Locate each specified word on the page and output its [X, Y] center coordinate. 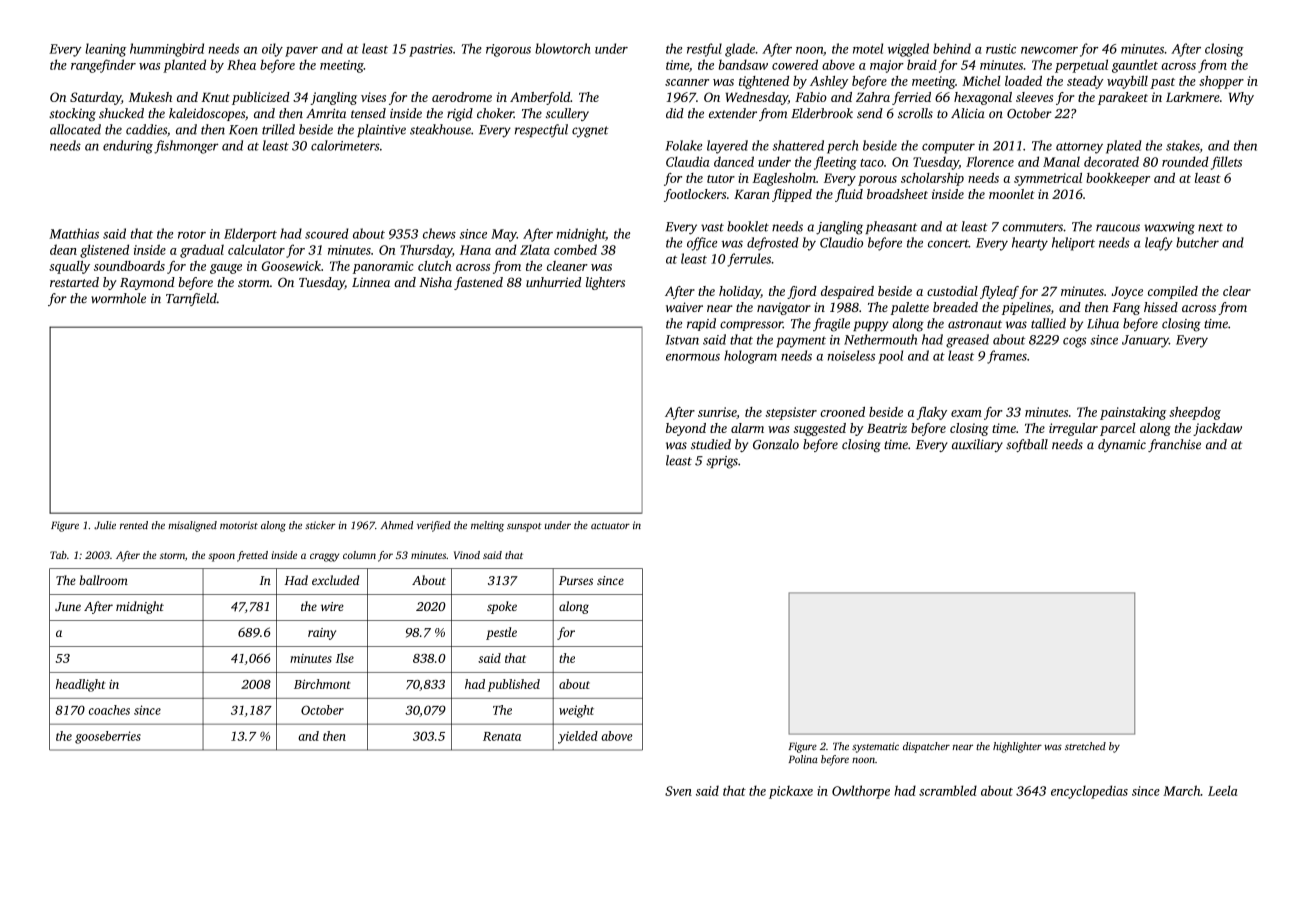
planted [184, 66]
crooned [842, 412]
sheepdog [1195, 413]
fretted [252, 556]
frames [1007, 357]
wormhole [118, 298]
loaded [1023, 81]
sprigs [722, 462]
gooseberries [108, 737]
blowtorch [562, 48]
